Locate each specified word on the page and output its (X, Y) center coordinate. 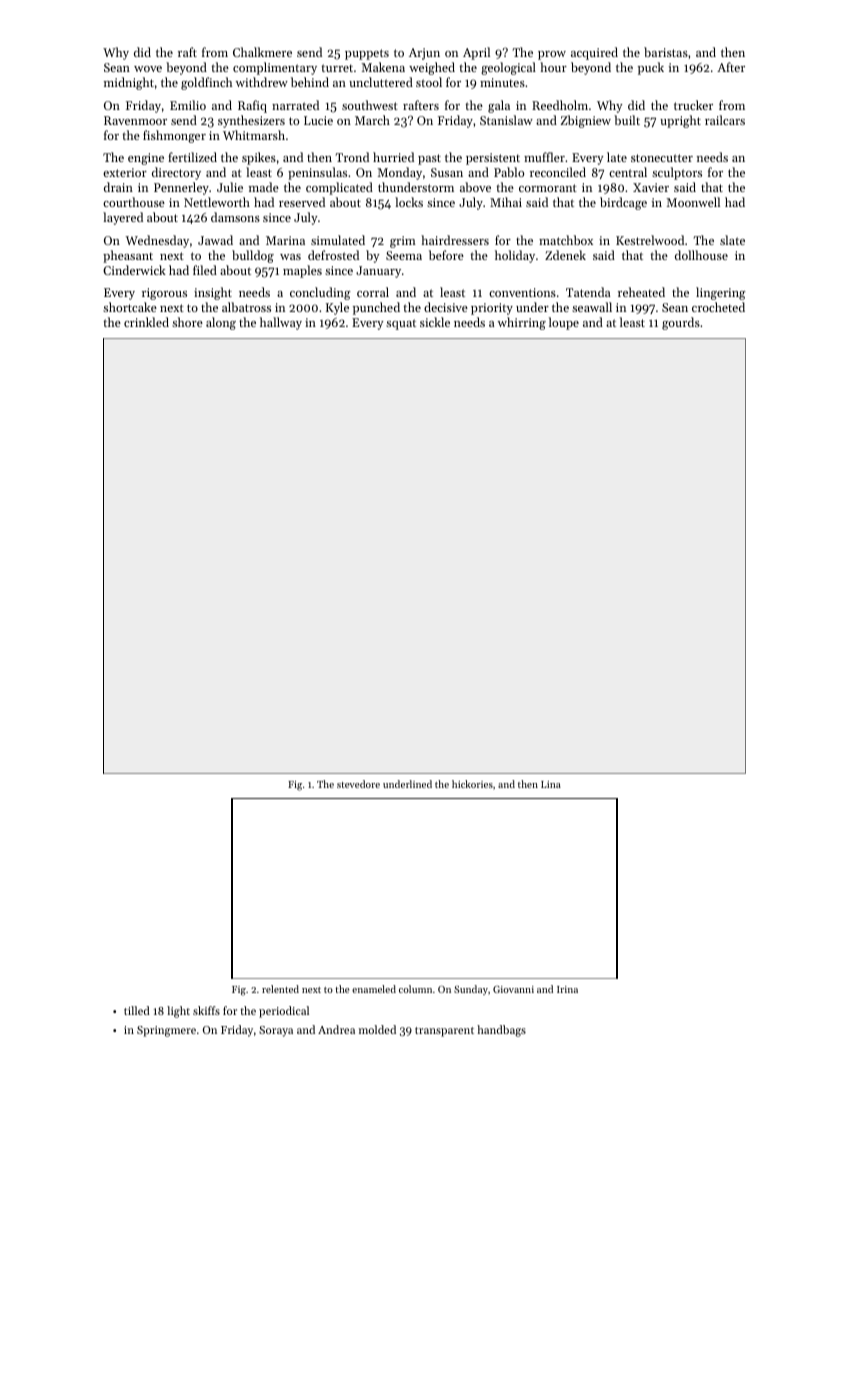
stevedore (358, 784)
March (372, 120)
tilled (137, 1010)
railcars (725, 120)
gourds (681, 323)
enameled (374, 989)
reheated (641, 292)
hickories (472, 784)
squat (401, 324)
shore (187, 322)
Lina (551, 784)
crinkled (146, 322)
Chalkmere (262, 52)
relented (280, 989)
